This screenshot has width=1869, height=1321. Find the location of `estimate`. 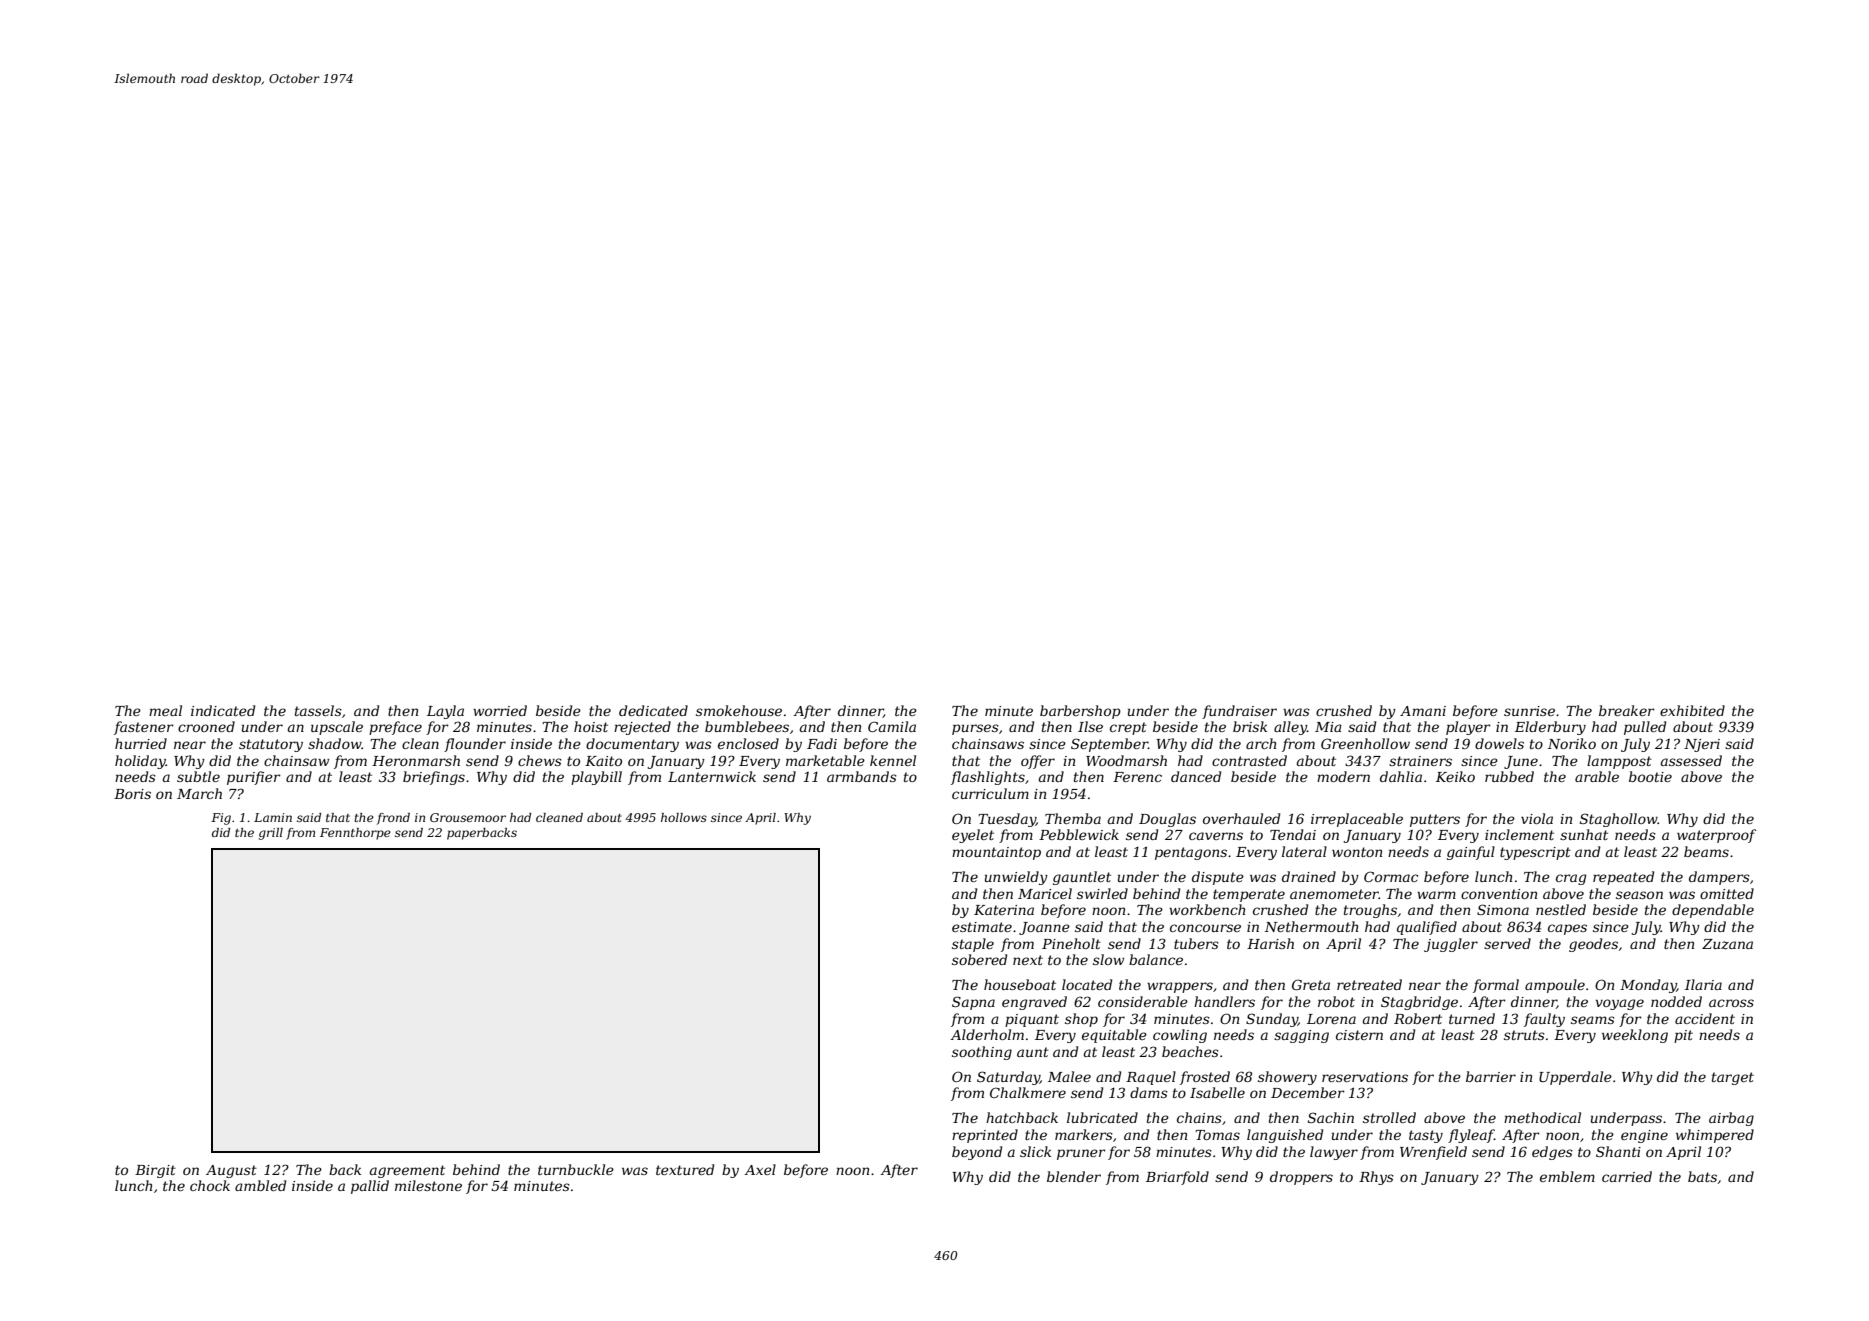

estimate is located at coordinates (982, 927).
